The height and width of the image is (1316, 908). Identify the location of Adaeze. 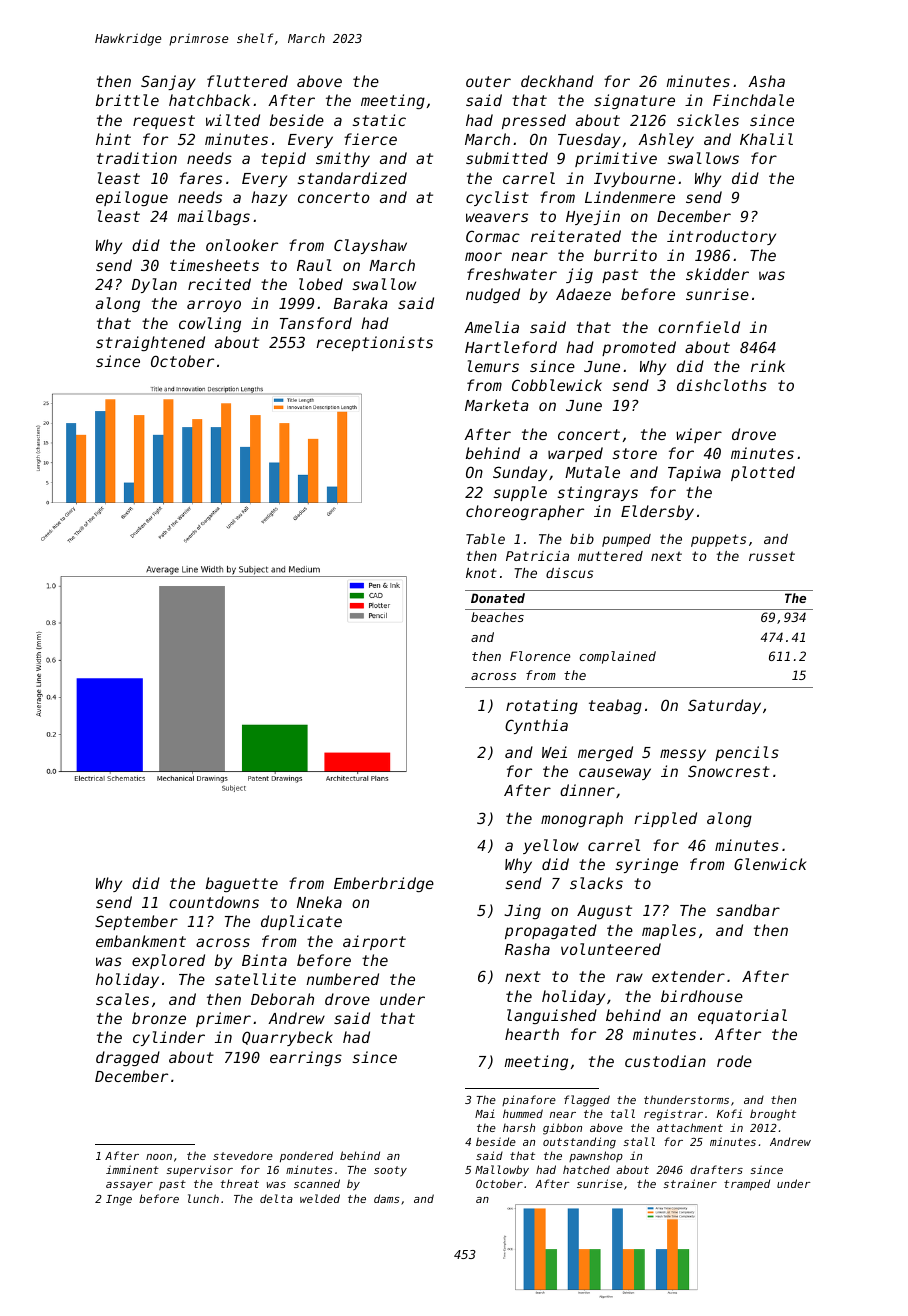
(583, 294).
